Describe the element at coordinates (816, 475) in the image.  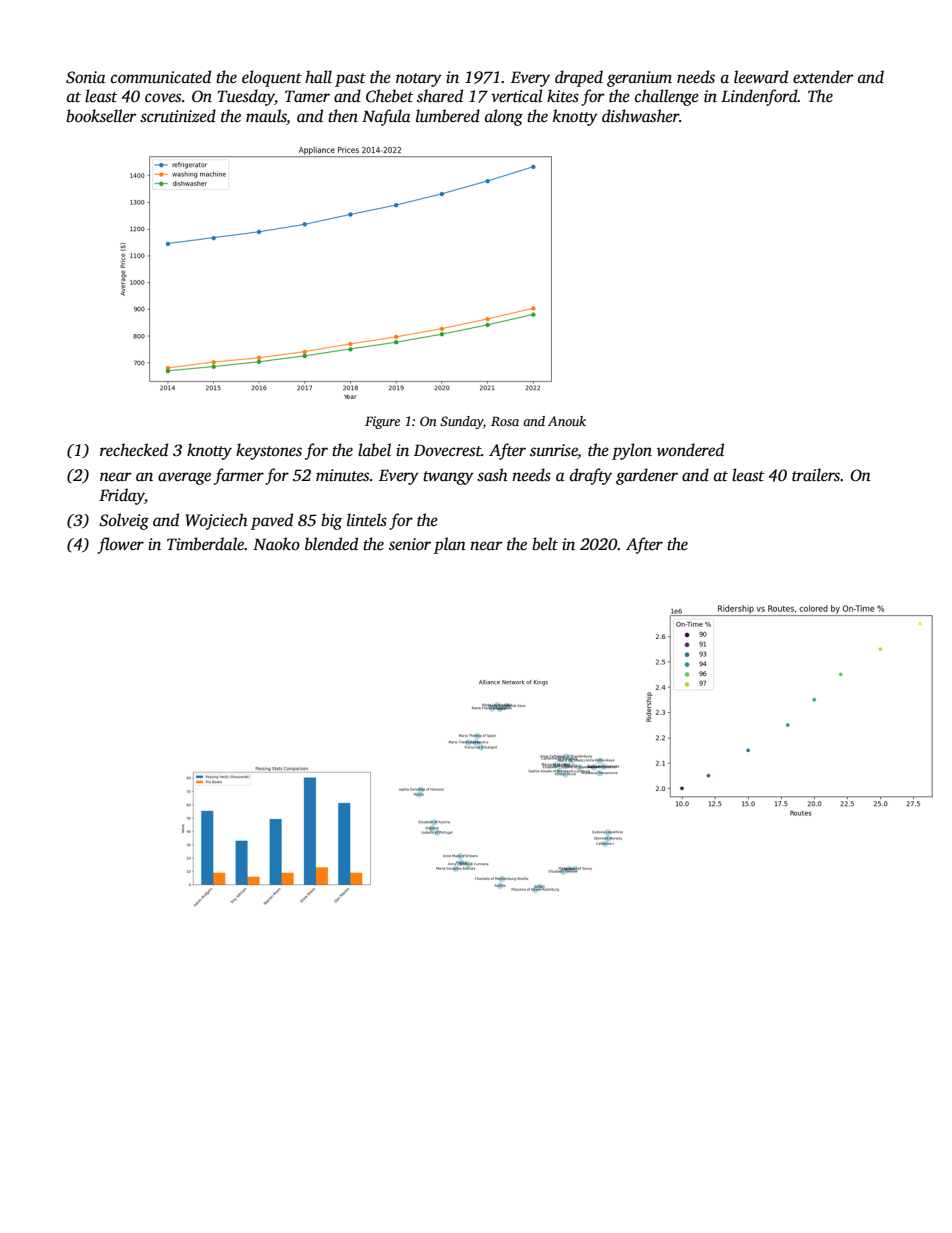
I see `trailers` at that location.
